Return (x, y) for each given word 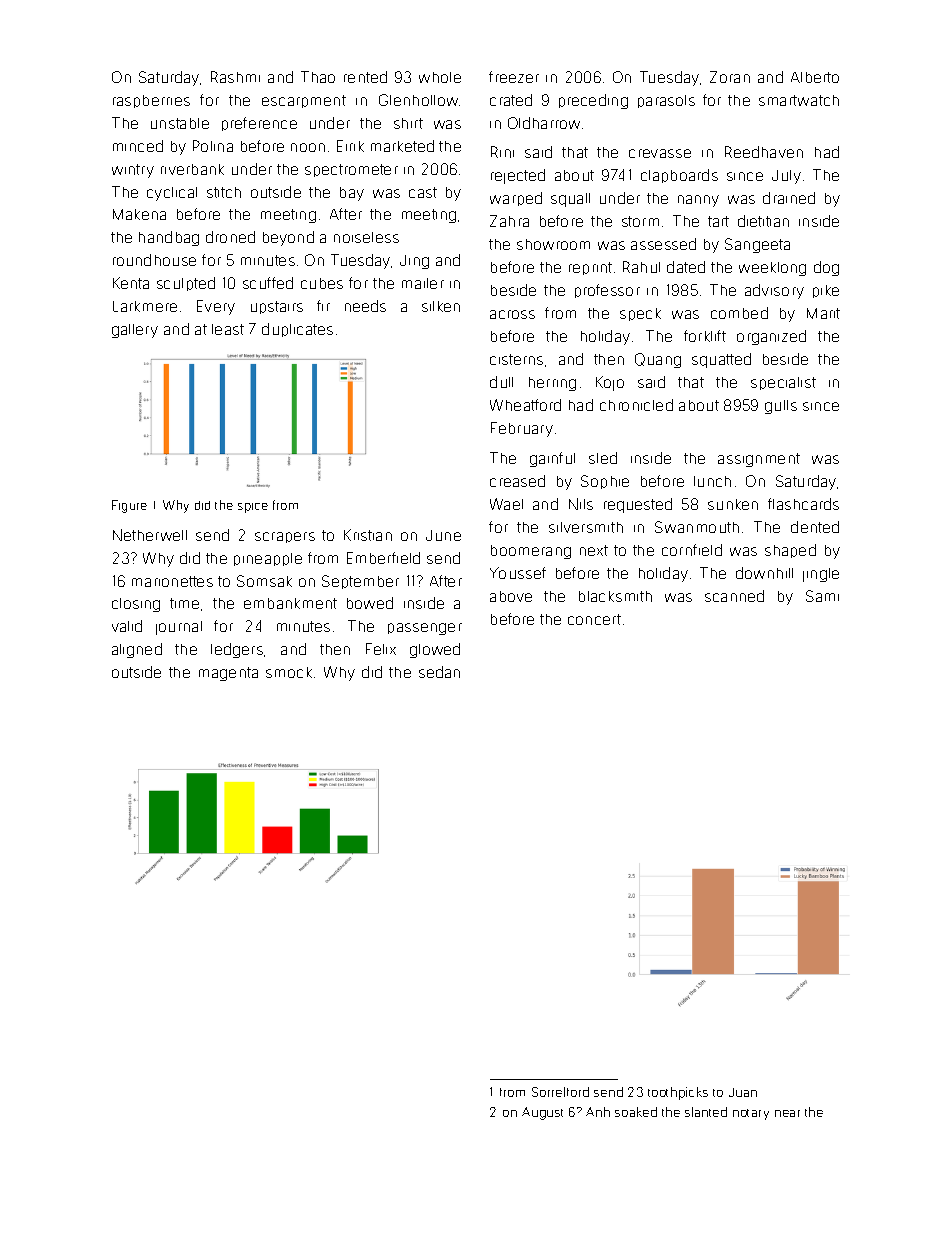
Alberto (815, 77)
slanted (706, 1112)
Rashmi (235, 77)
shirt (408, 123)
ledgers (237, 650)
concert (594, 619)
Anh (598, 1112)
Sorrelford (560, 1092)
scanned (734, 596)
